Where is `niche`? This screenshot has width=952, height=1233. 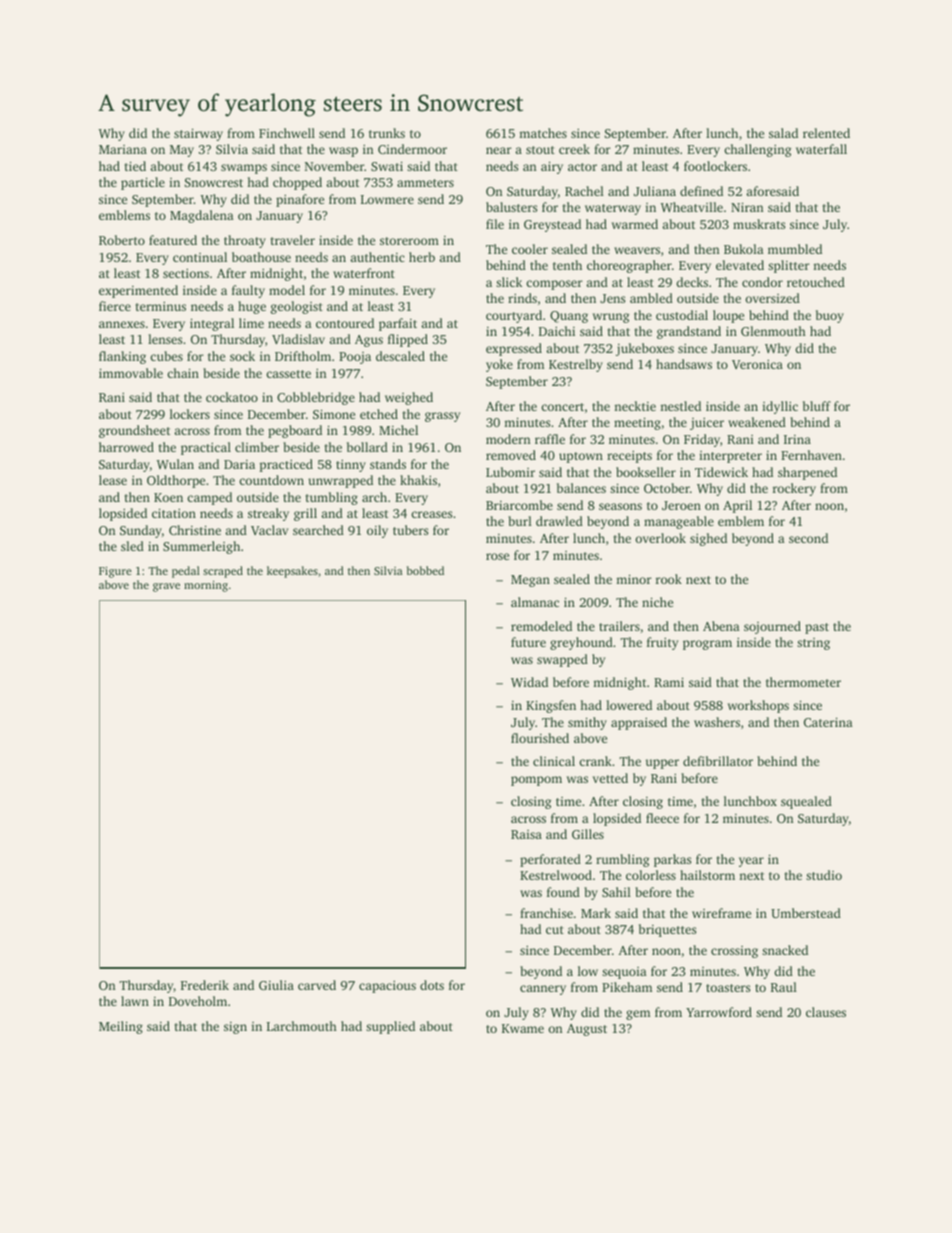
niche is located at coordinates (657, 602).
